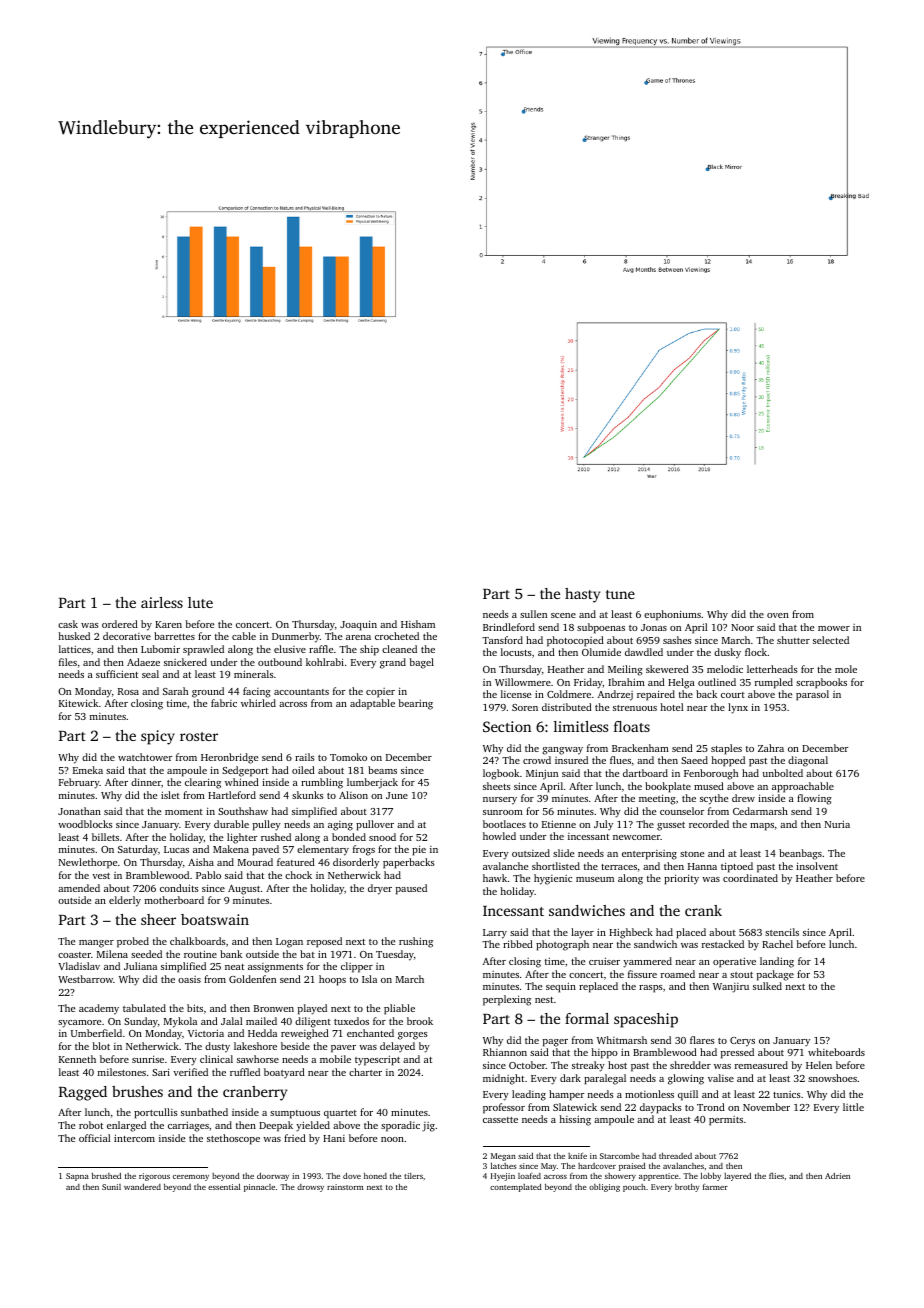 The image size is (924, 1308). What do you see at coordinates (158, 737) in the document?
I see `spicy` at bounding box center [158, 737].
